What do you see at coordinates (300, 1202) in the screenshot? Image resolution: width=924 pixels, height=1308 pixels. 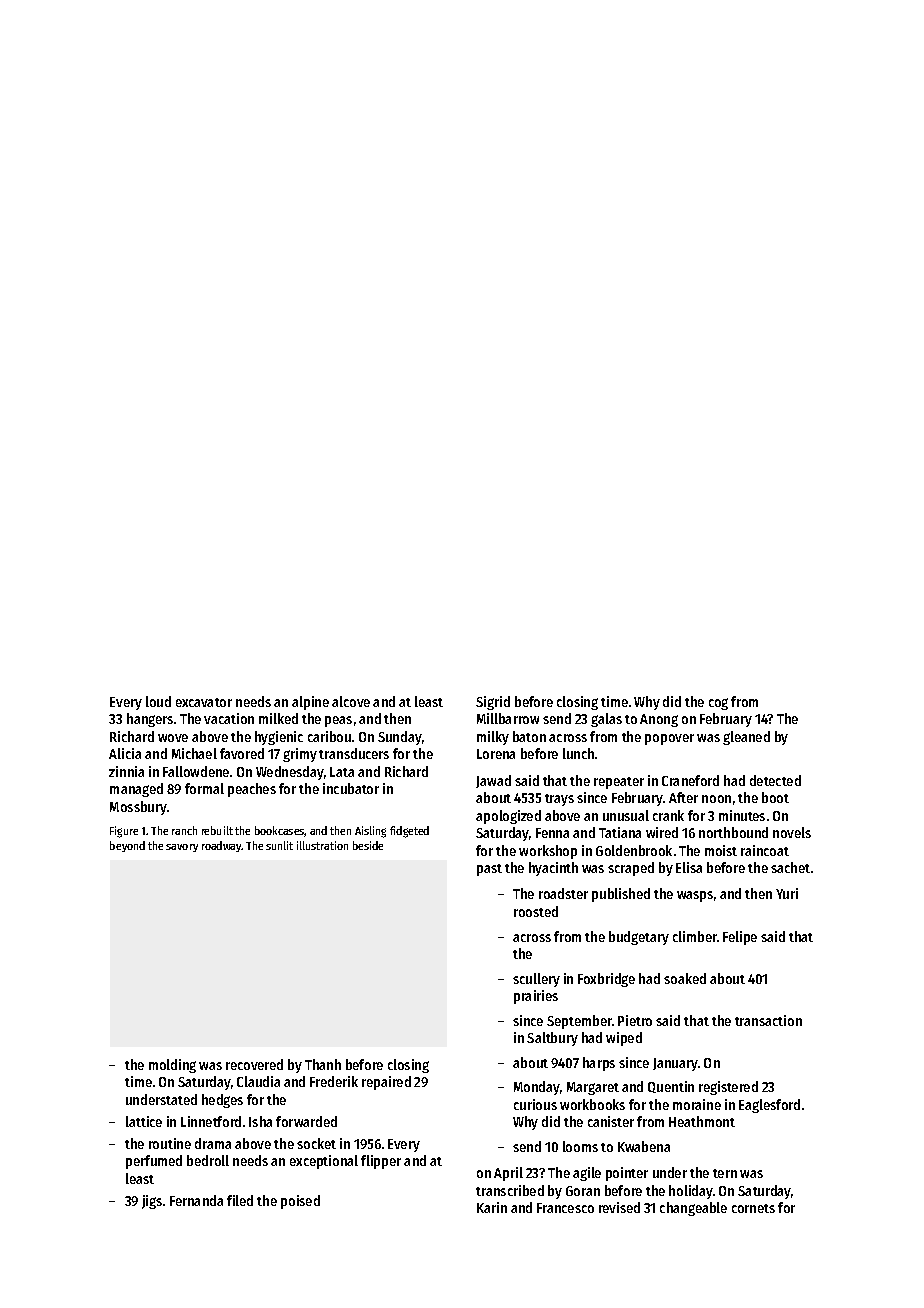 I see `poised` at bounding box center [300, 1202].
